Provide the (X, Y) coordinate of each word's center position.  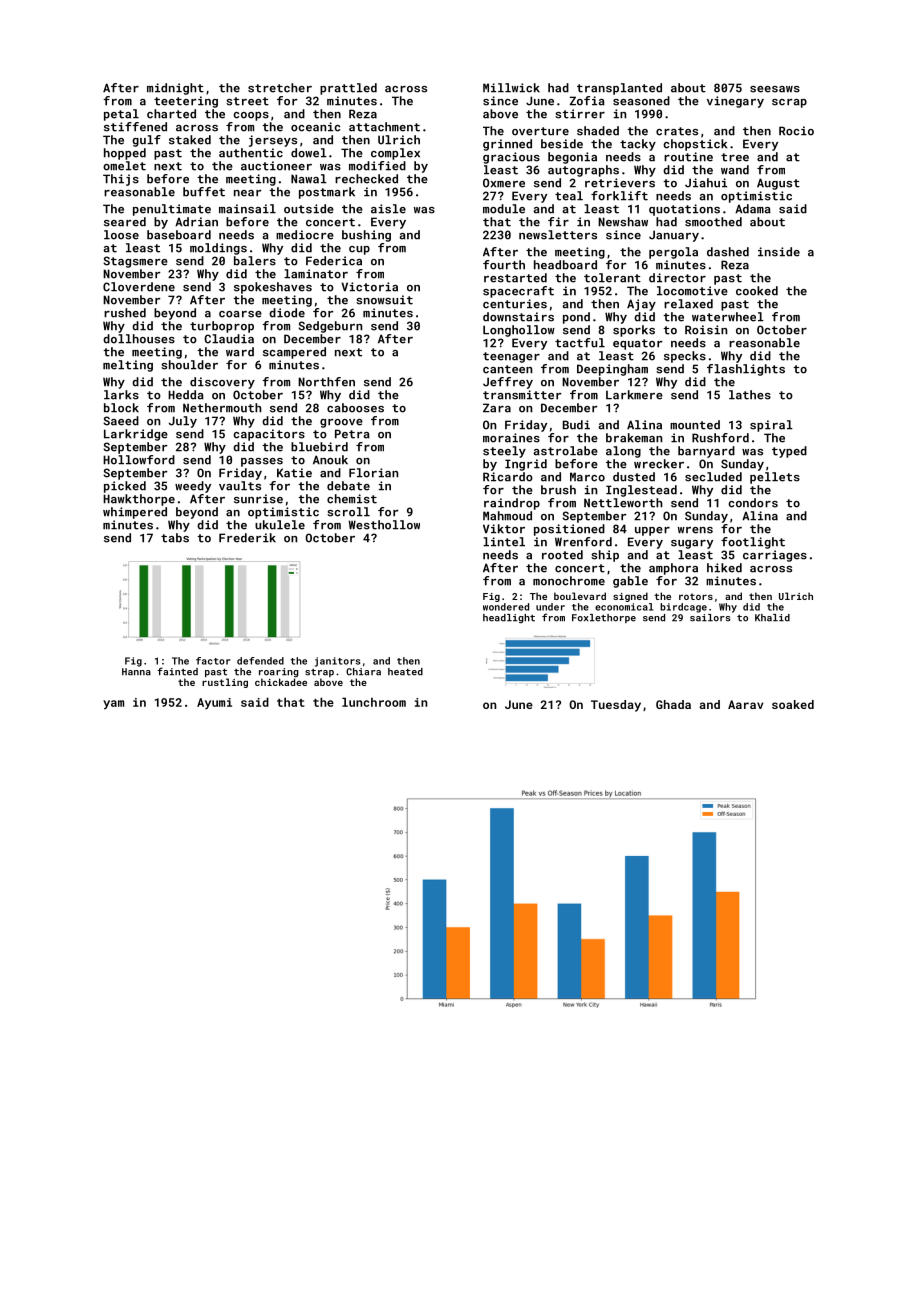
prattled (348, 89)
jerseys (273, 141)
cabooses (355, 408)
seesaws (775, 89)
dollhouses (139, 339)
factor (213, 661)
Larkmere (634, 395)
